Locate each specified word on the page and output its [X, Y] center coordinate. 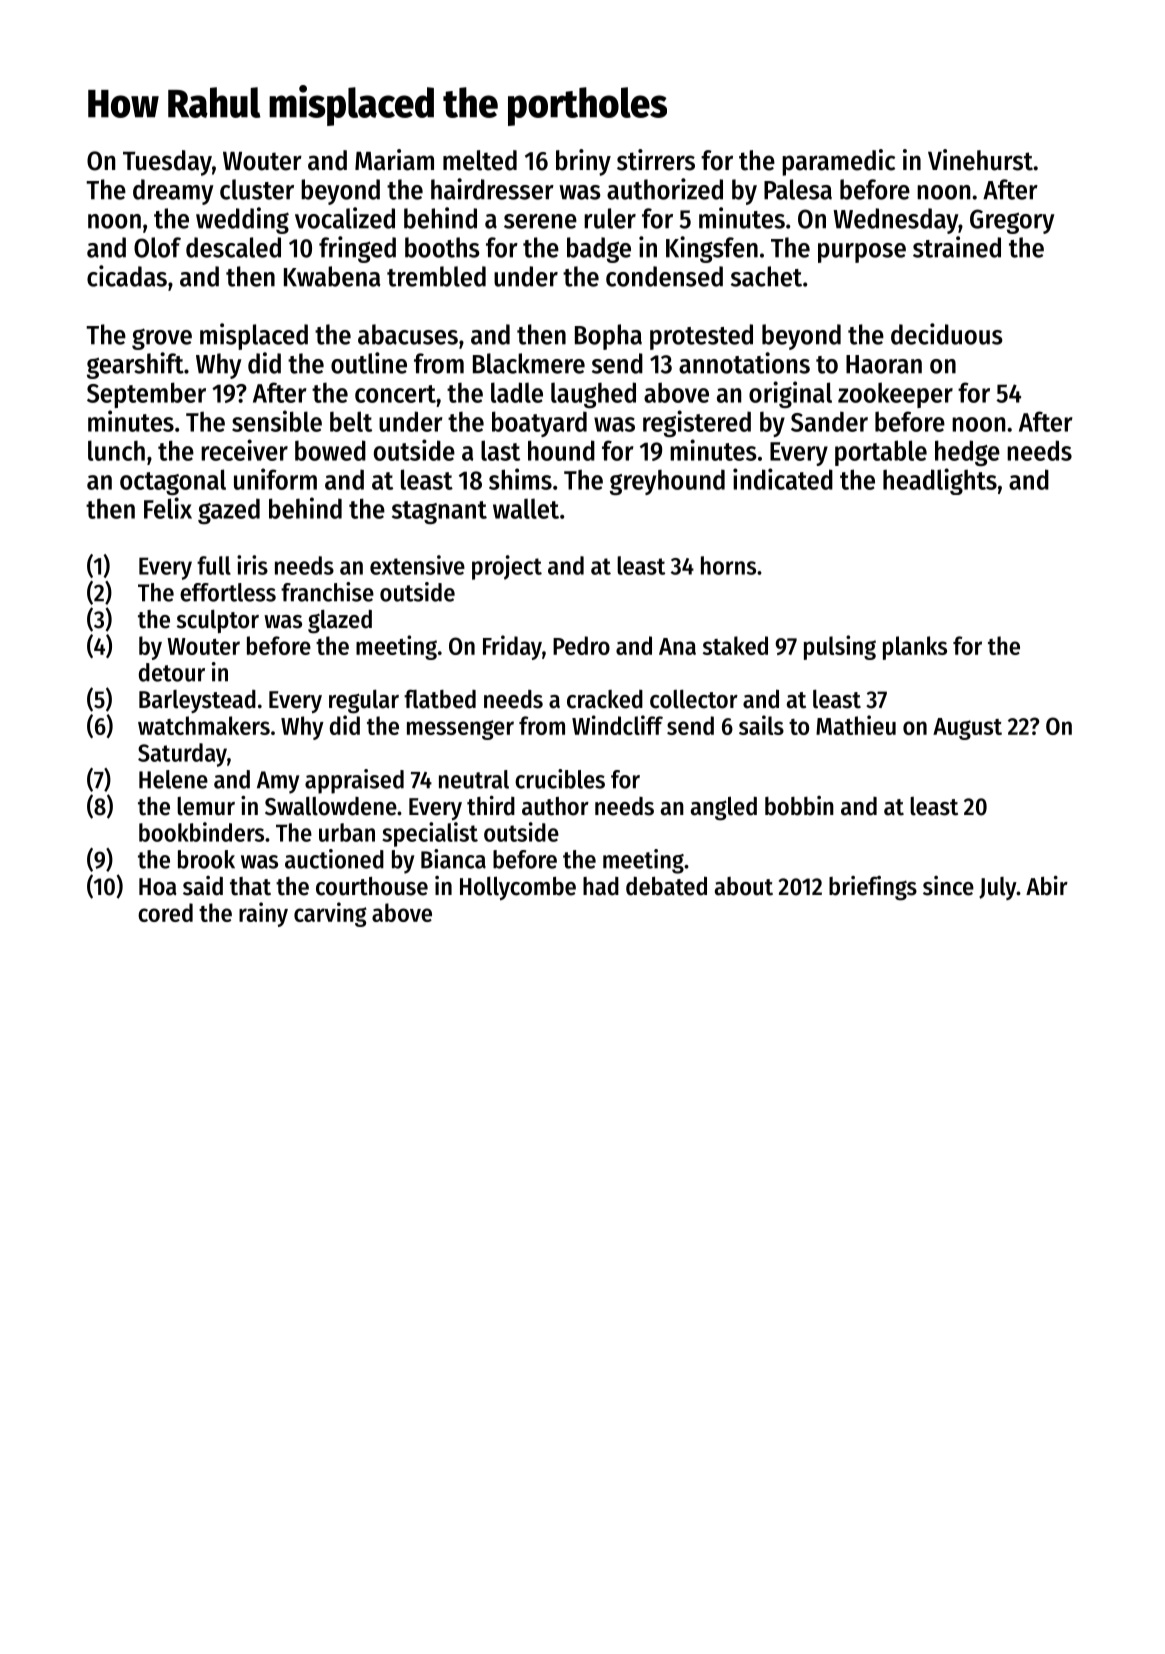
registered [697, 423]
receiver [244, 450]
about [744, 886]
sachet [766, 276]
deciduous [947, 334]
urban [347, 832]
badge [599, 250]
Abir [1047, 886]
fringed [357, 249]
